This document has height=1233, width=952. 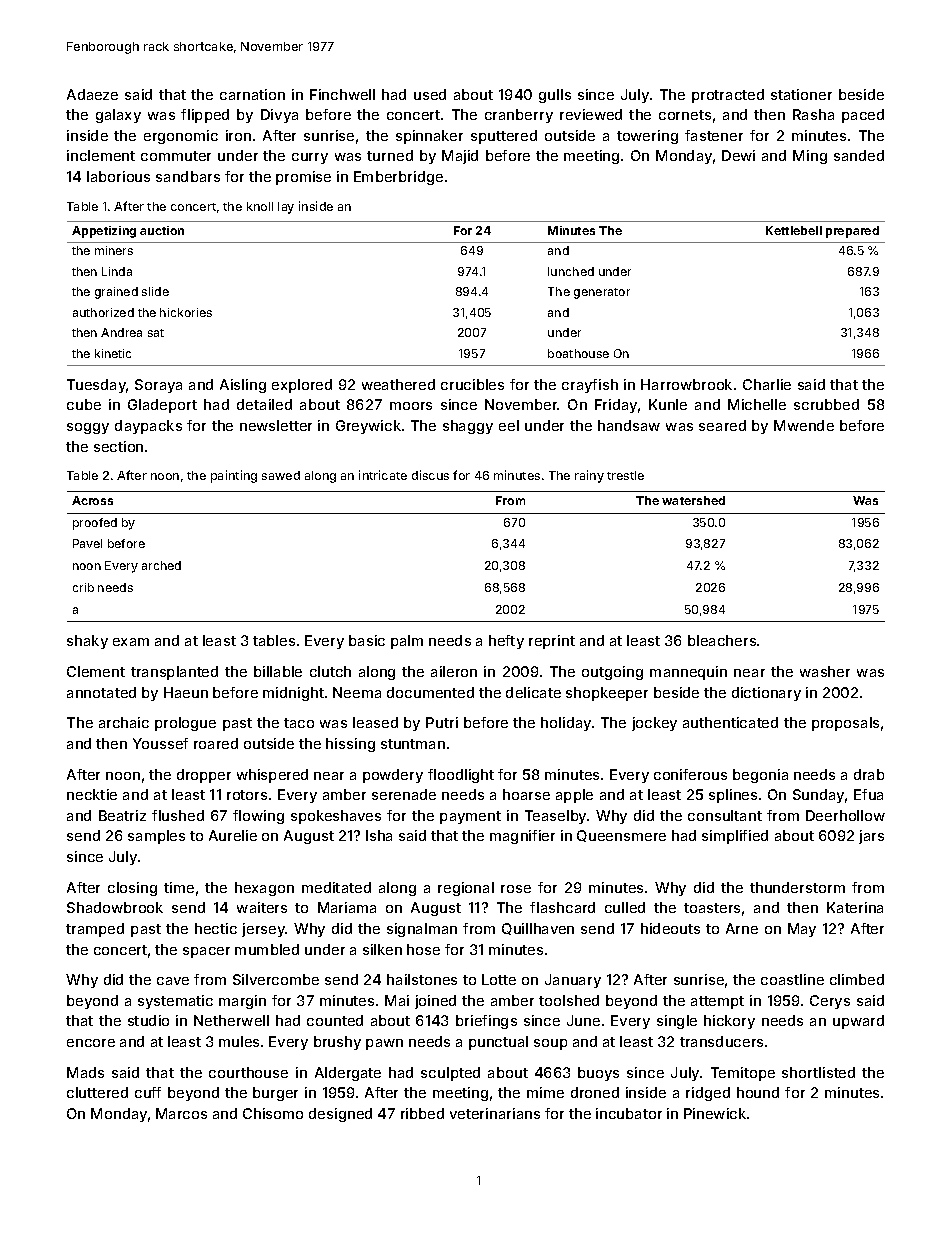 I want to click on Pavel, so click(x=87, y=543).
